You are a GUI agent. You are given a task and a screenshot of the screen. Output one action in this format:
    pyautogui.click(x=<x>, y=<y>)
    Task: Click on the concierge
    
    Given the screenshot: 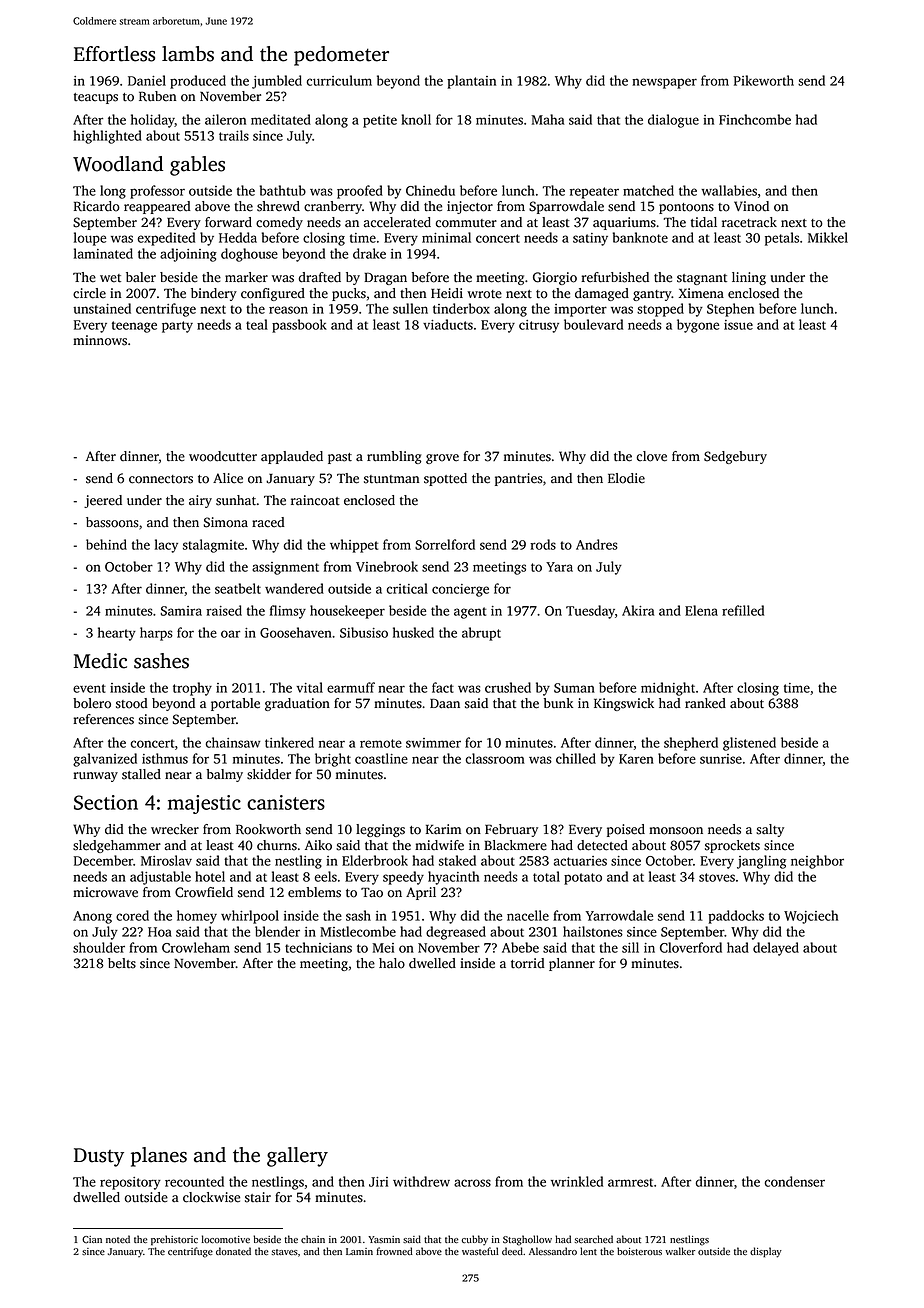 What is the action you would take?
    pyautogui.click(x=460, y=590)
